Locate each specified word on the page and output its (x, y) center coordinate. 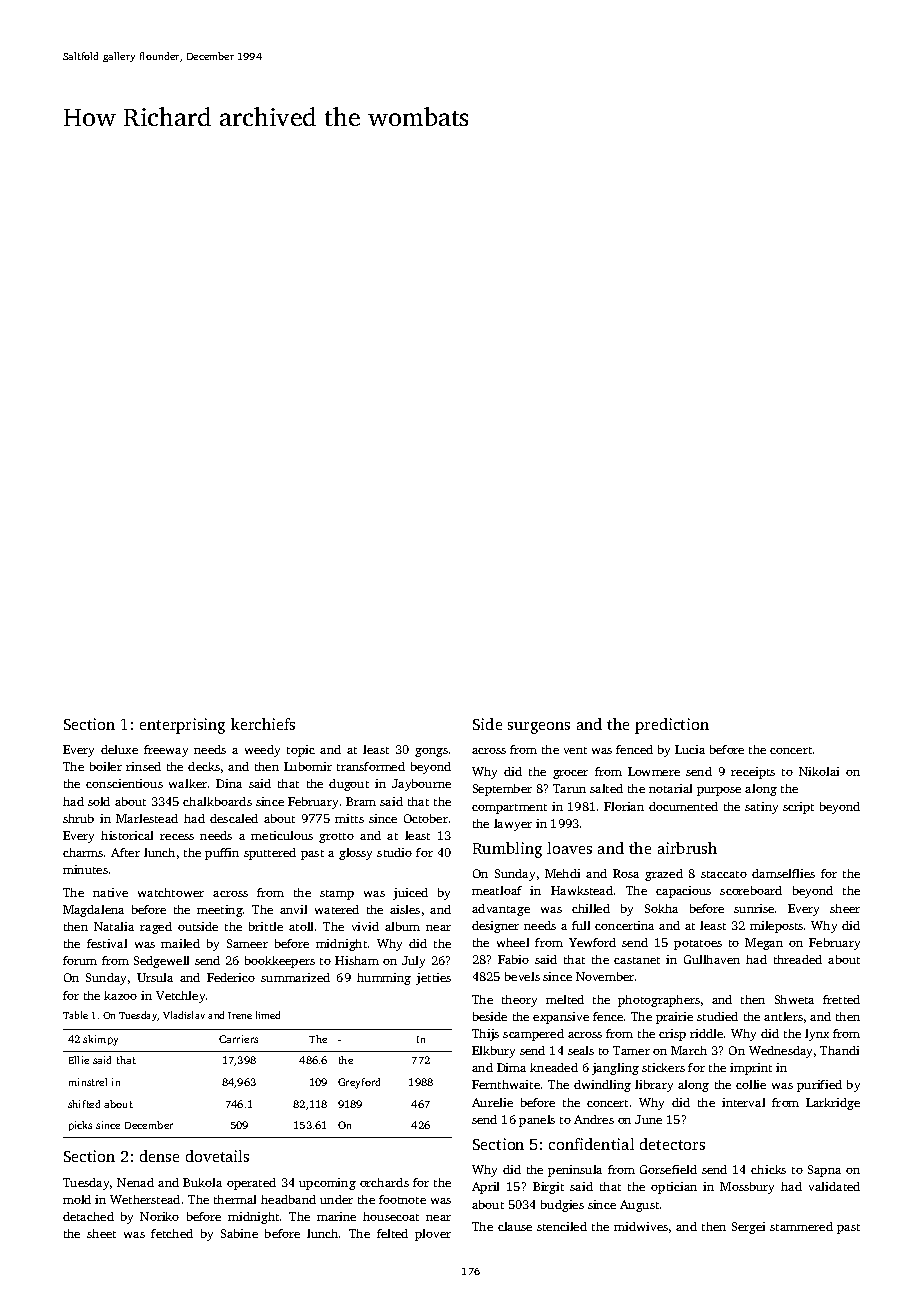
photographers (659, 1001)
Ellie (79, 1060)
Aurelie (492, 1102)
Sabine (239, 1233)
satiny (761, 808)
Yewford (592, 942)
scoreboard (751, 890)
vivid (365, 926)
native (110, 892)
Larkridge (833, 1104)
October (426, 818)
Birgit (548, 1188)
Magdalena (93, 911)
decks (204, 766)
